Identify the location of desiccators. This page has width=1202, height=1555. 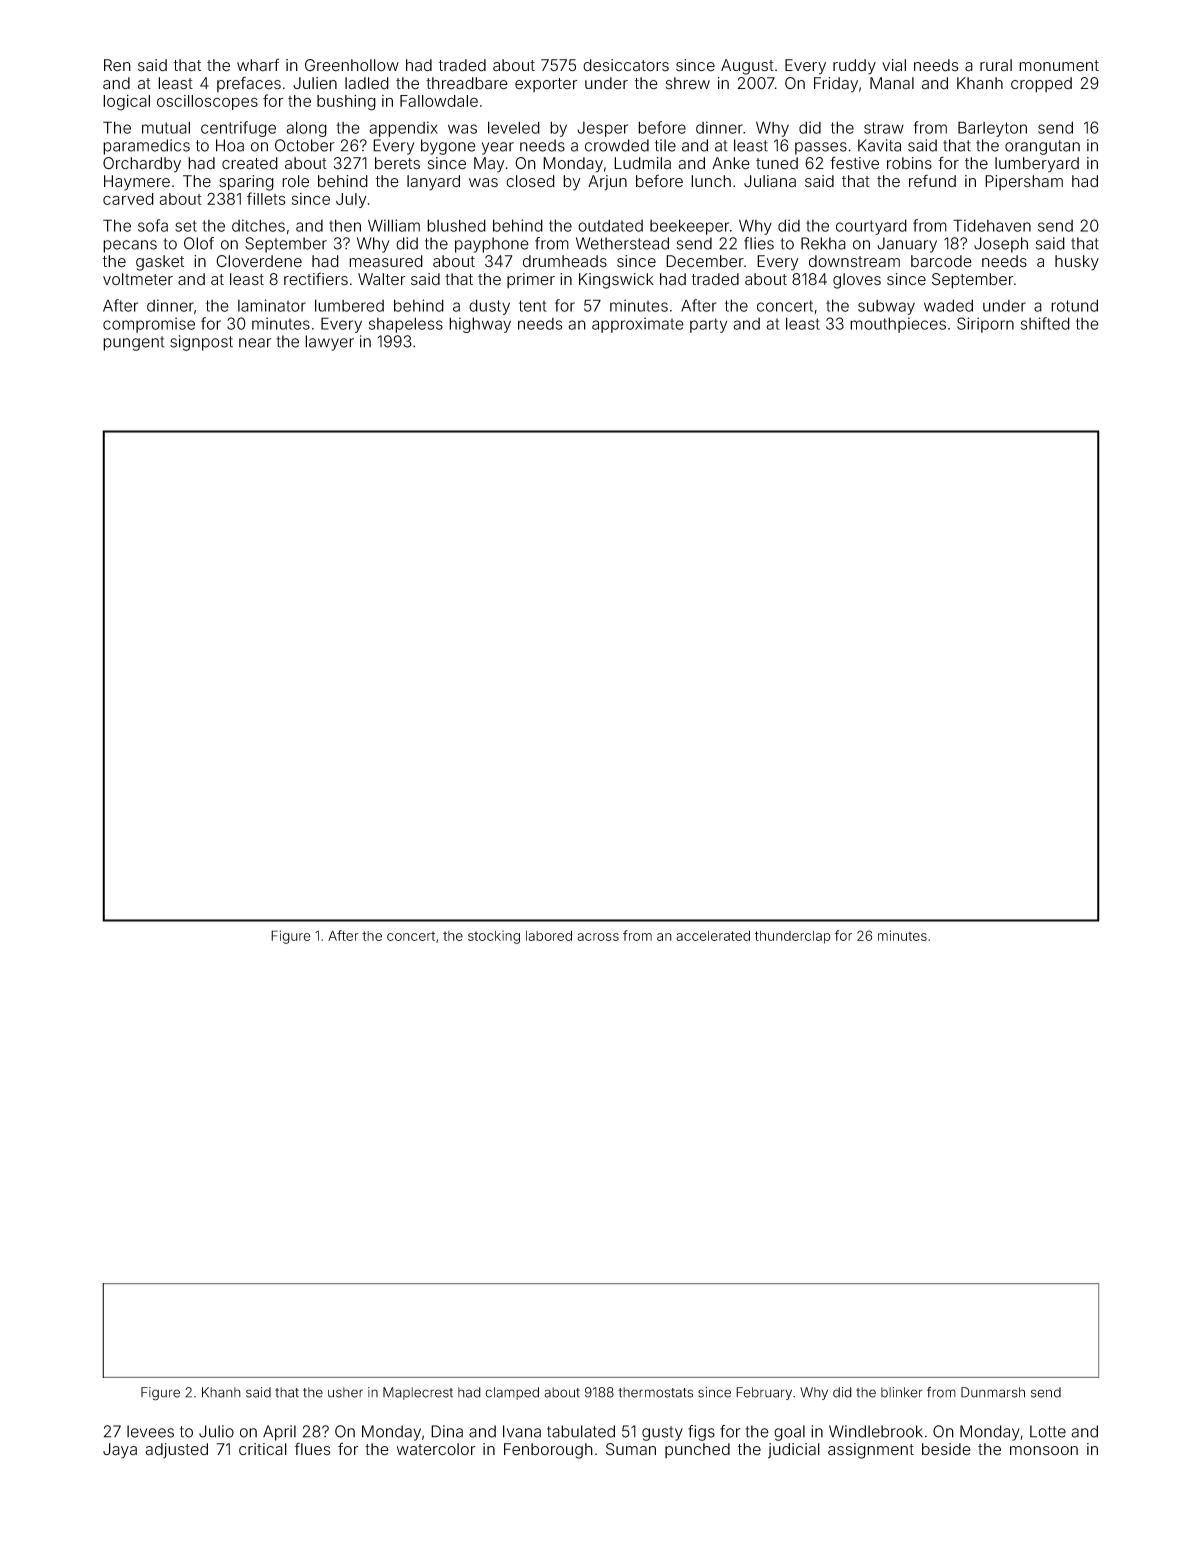
(626, 65).
